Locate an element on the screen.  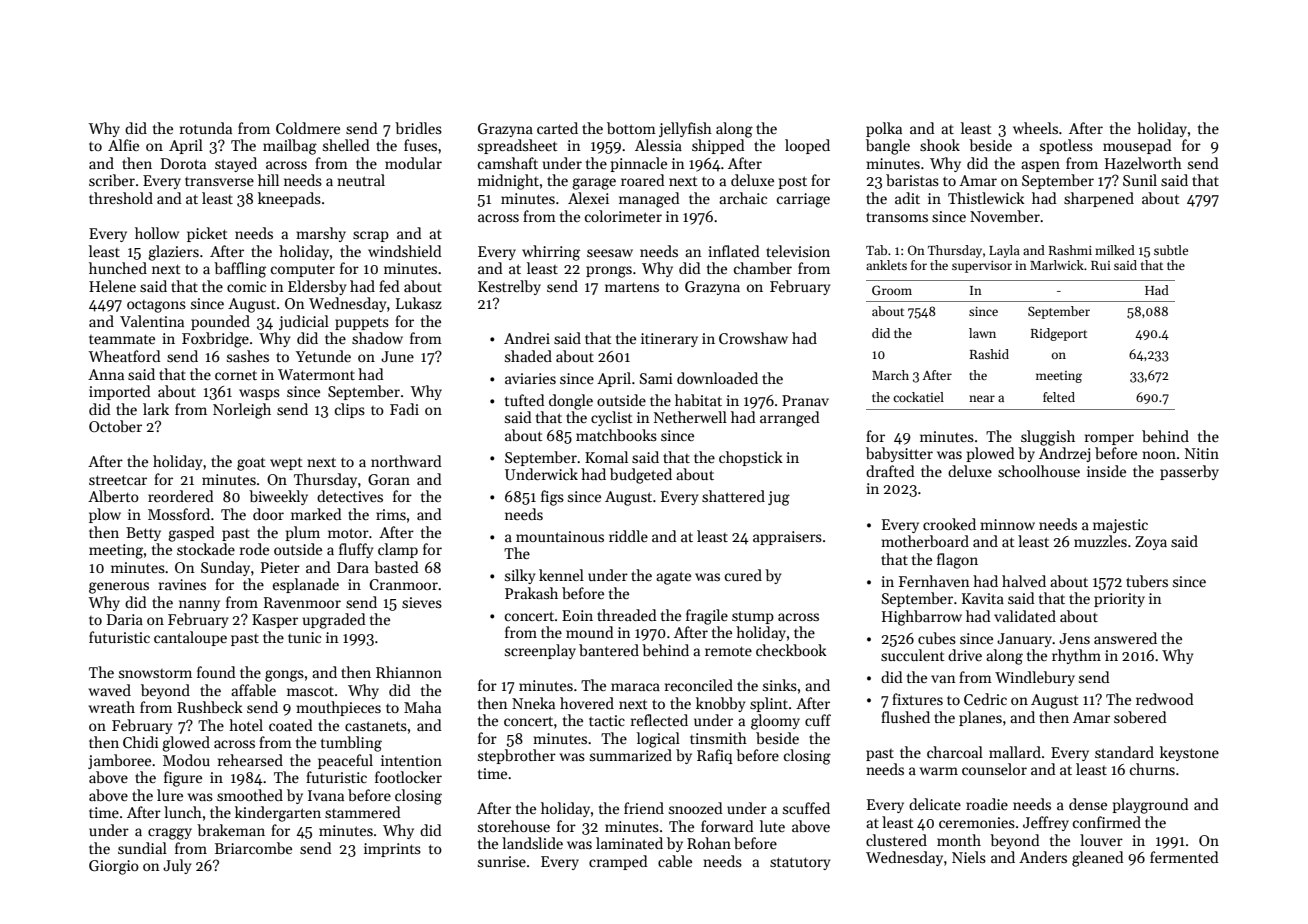
bantered is located at coordinates (609, 650).
